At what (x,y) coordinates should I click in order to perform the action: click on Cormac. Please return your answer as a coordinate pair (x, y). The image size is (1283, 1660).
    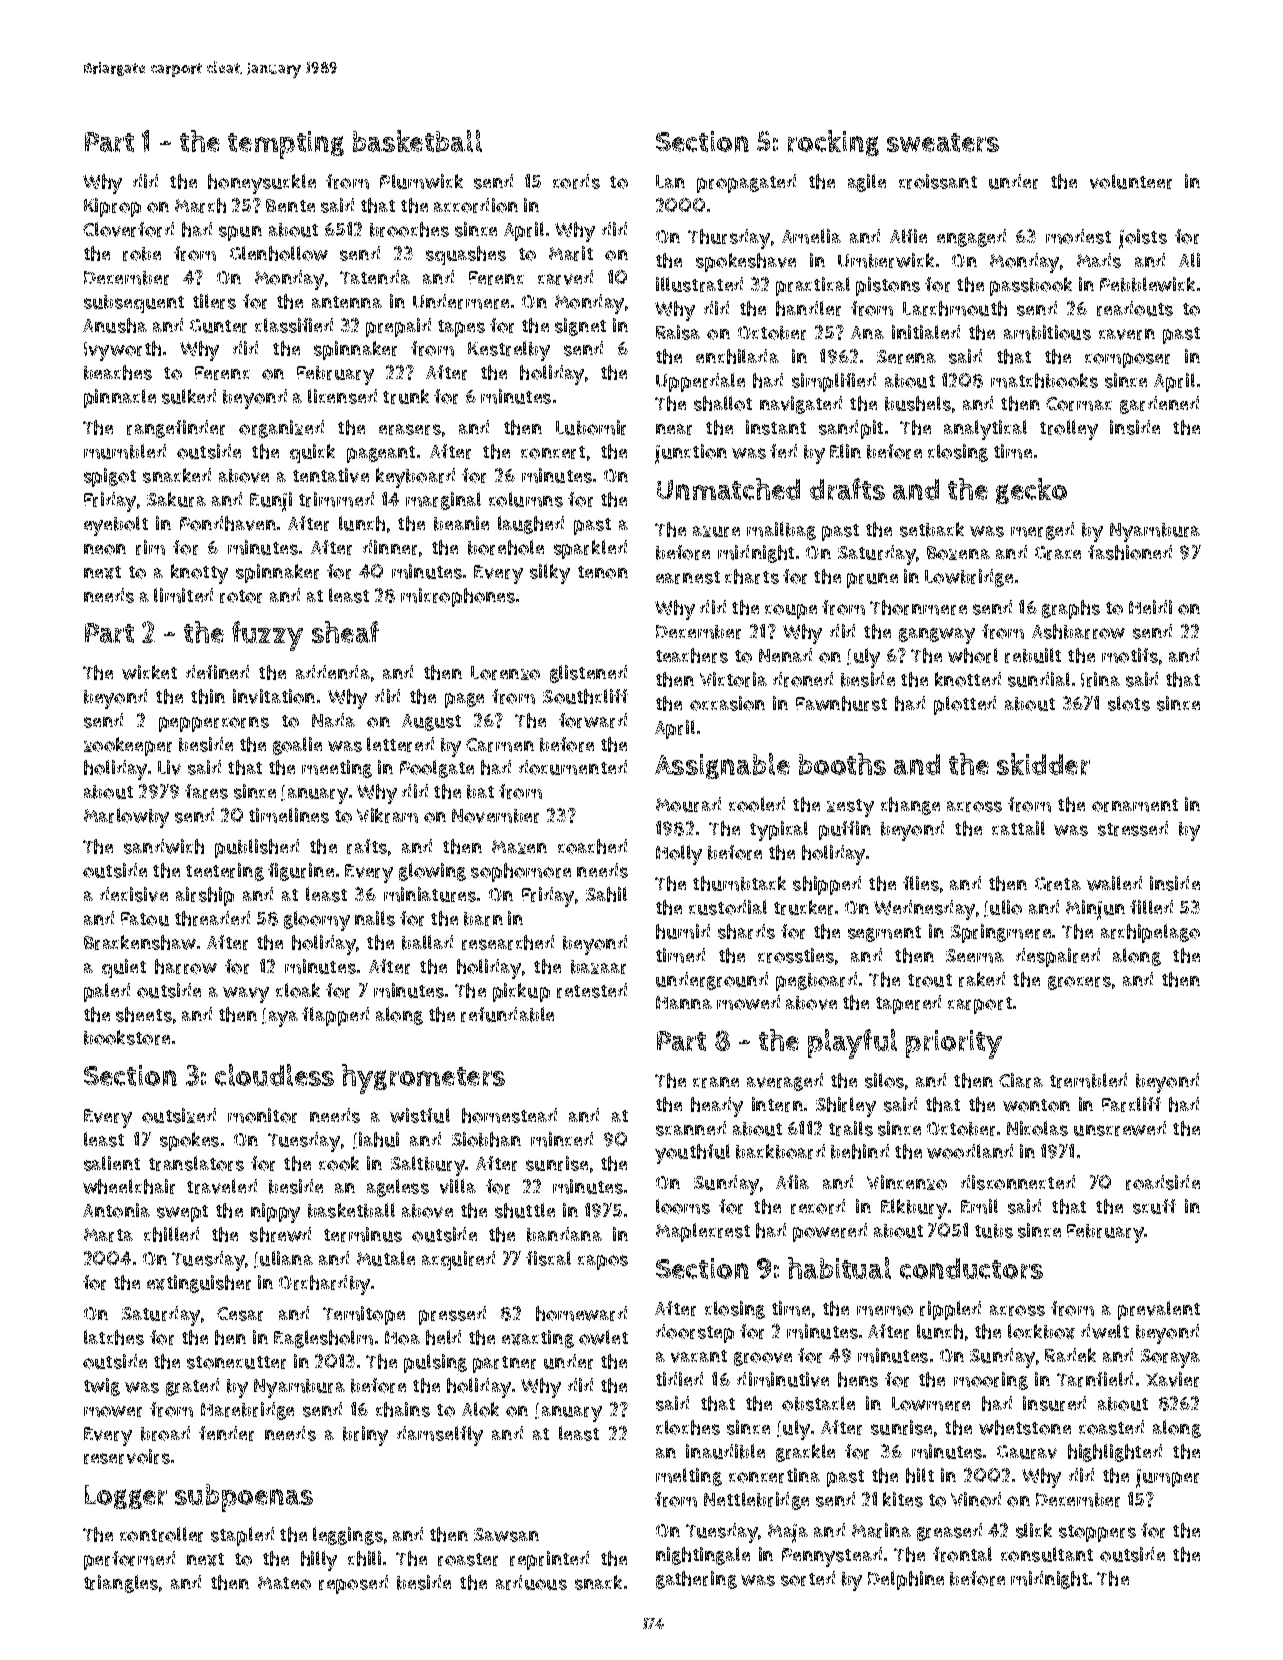
    Looking at the image, I should click on (1079, 404).
